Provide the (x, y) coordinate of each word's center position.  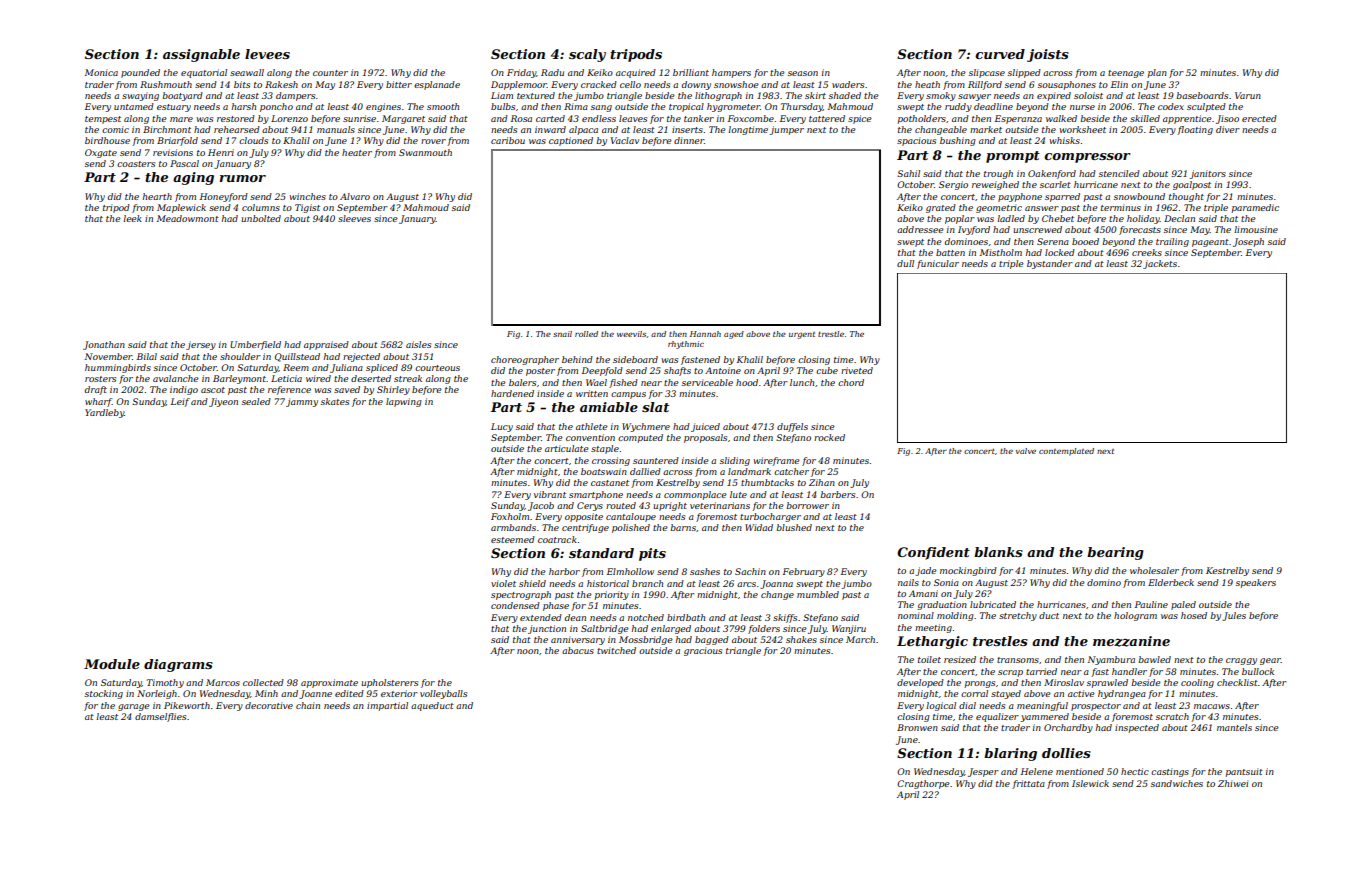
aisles (418, 344)
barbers (837, 494)
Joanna (776, 584)
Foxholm (510, 516)
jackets (1160, 264)
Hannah (705, 334)
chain (308, 705)
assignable (201, 55)
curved (1000, 54)
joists (1048, 55)
